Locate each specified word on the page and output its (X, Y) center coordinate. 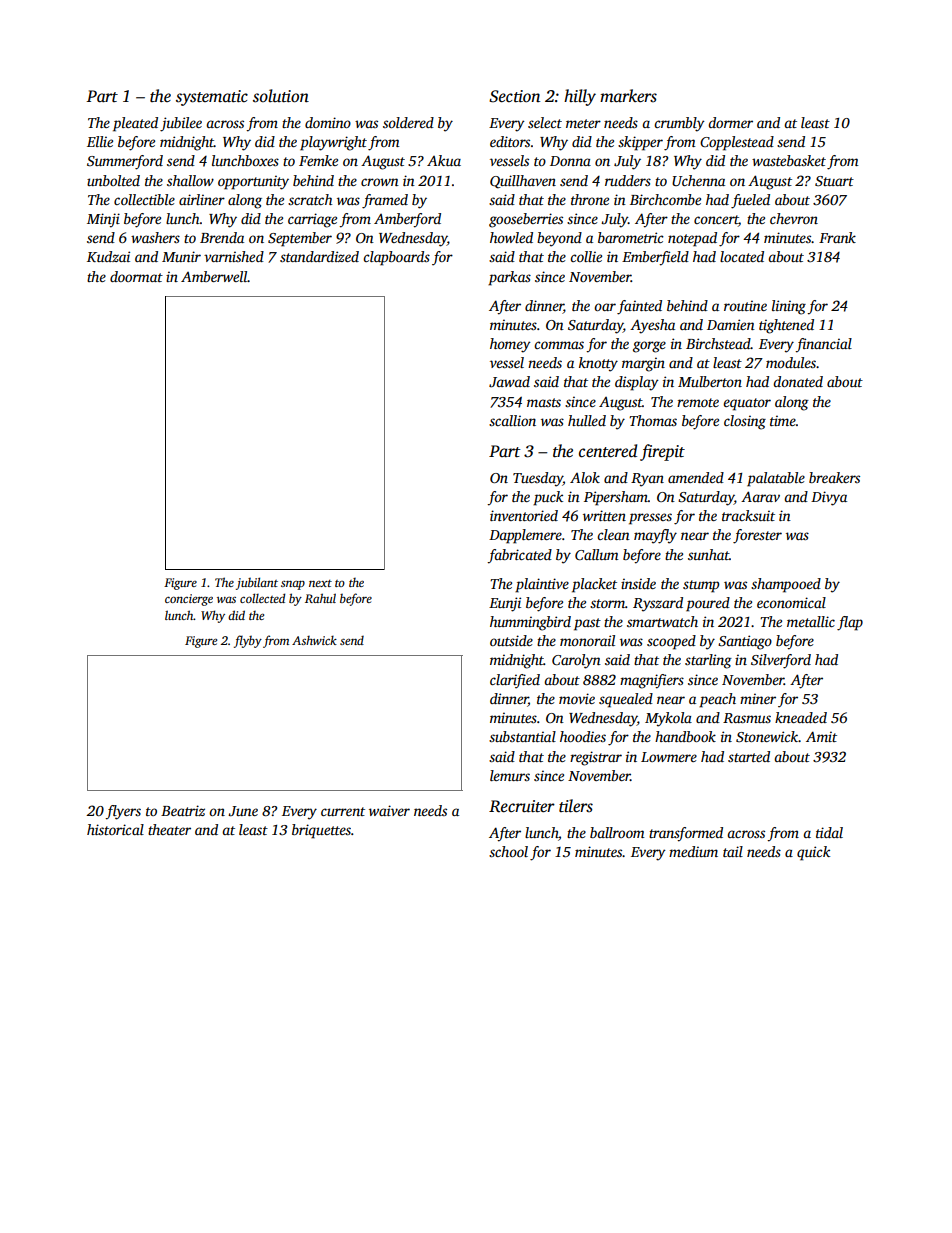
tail (733, 851)
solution (281, 96)
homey (510, 345)
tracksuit (748, 515)
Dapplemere (525, 536)
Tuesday (538, 479)
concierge (189, 600)
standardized (319, 256)
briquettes (321, 831)
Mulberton (710, 381)
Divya (829, 498)
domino (328, 122)
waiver (389, 810)
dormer (730, 122)
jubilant (257, 583)
